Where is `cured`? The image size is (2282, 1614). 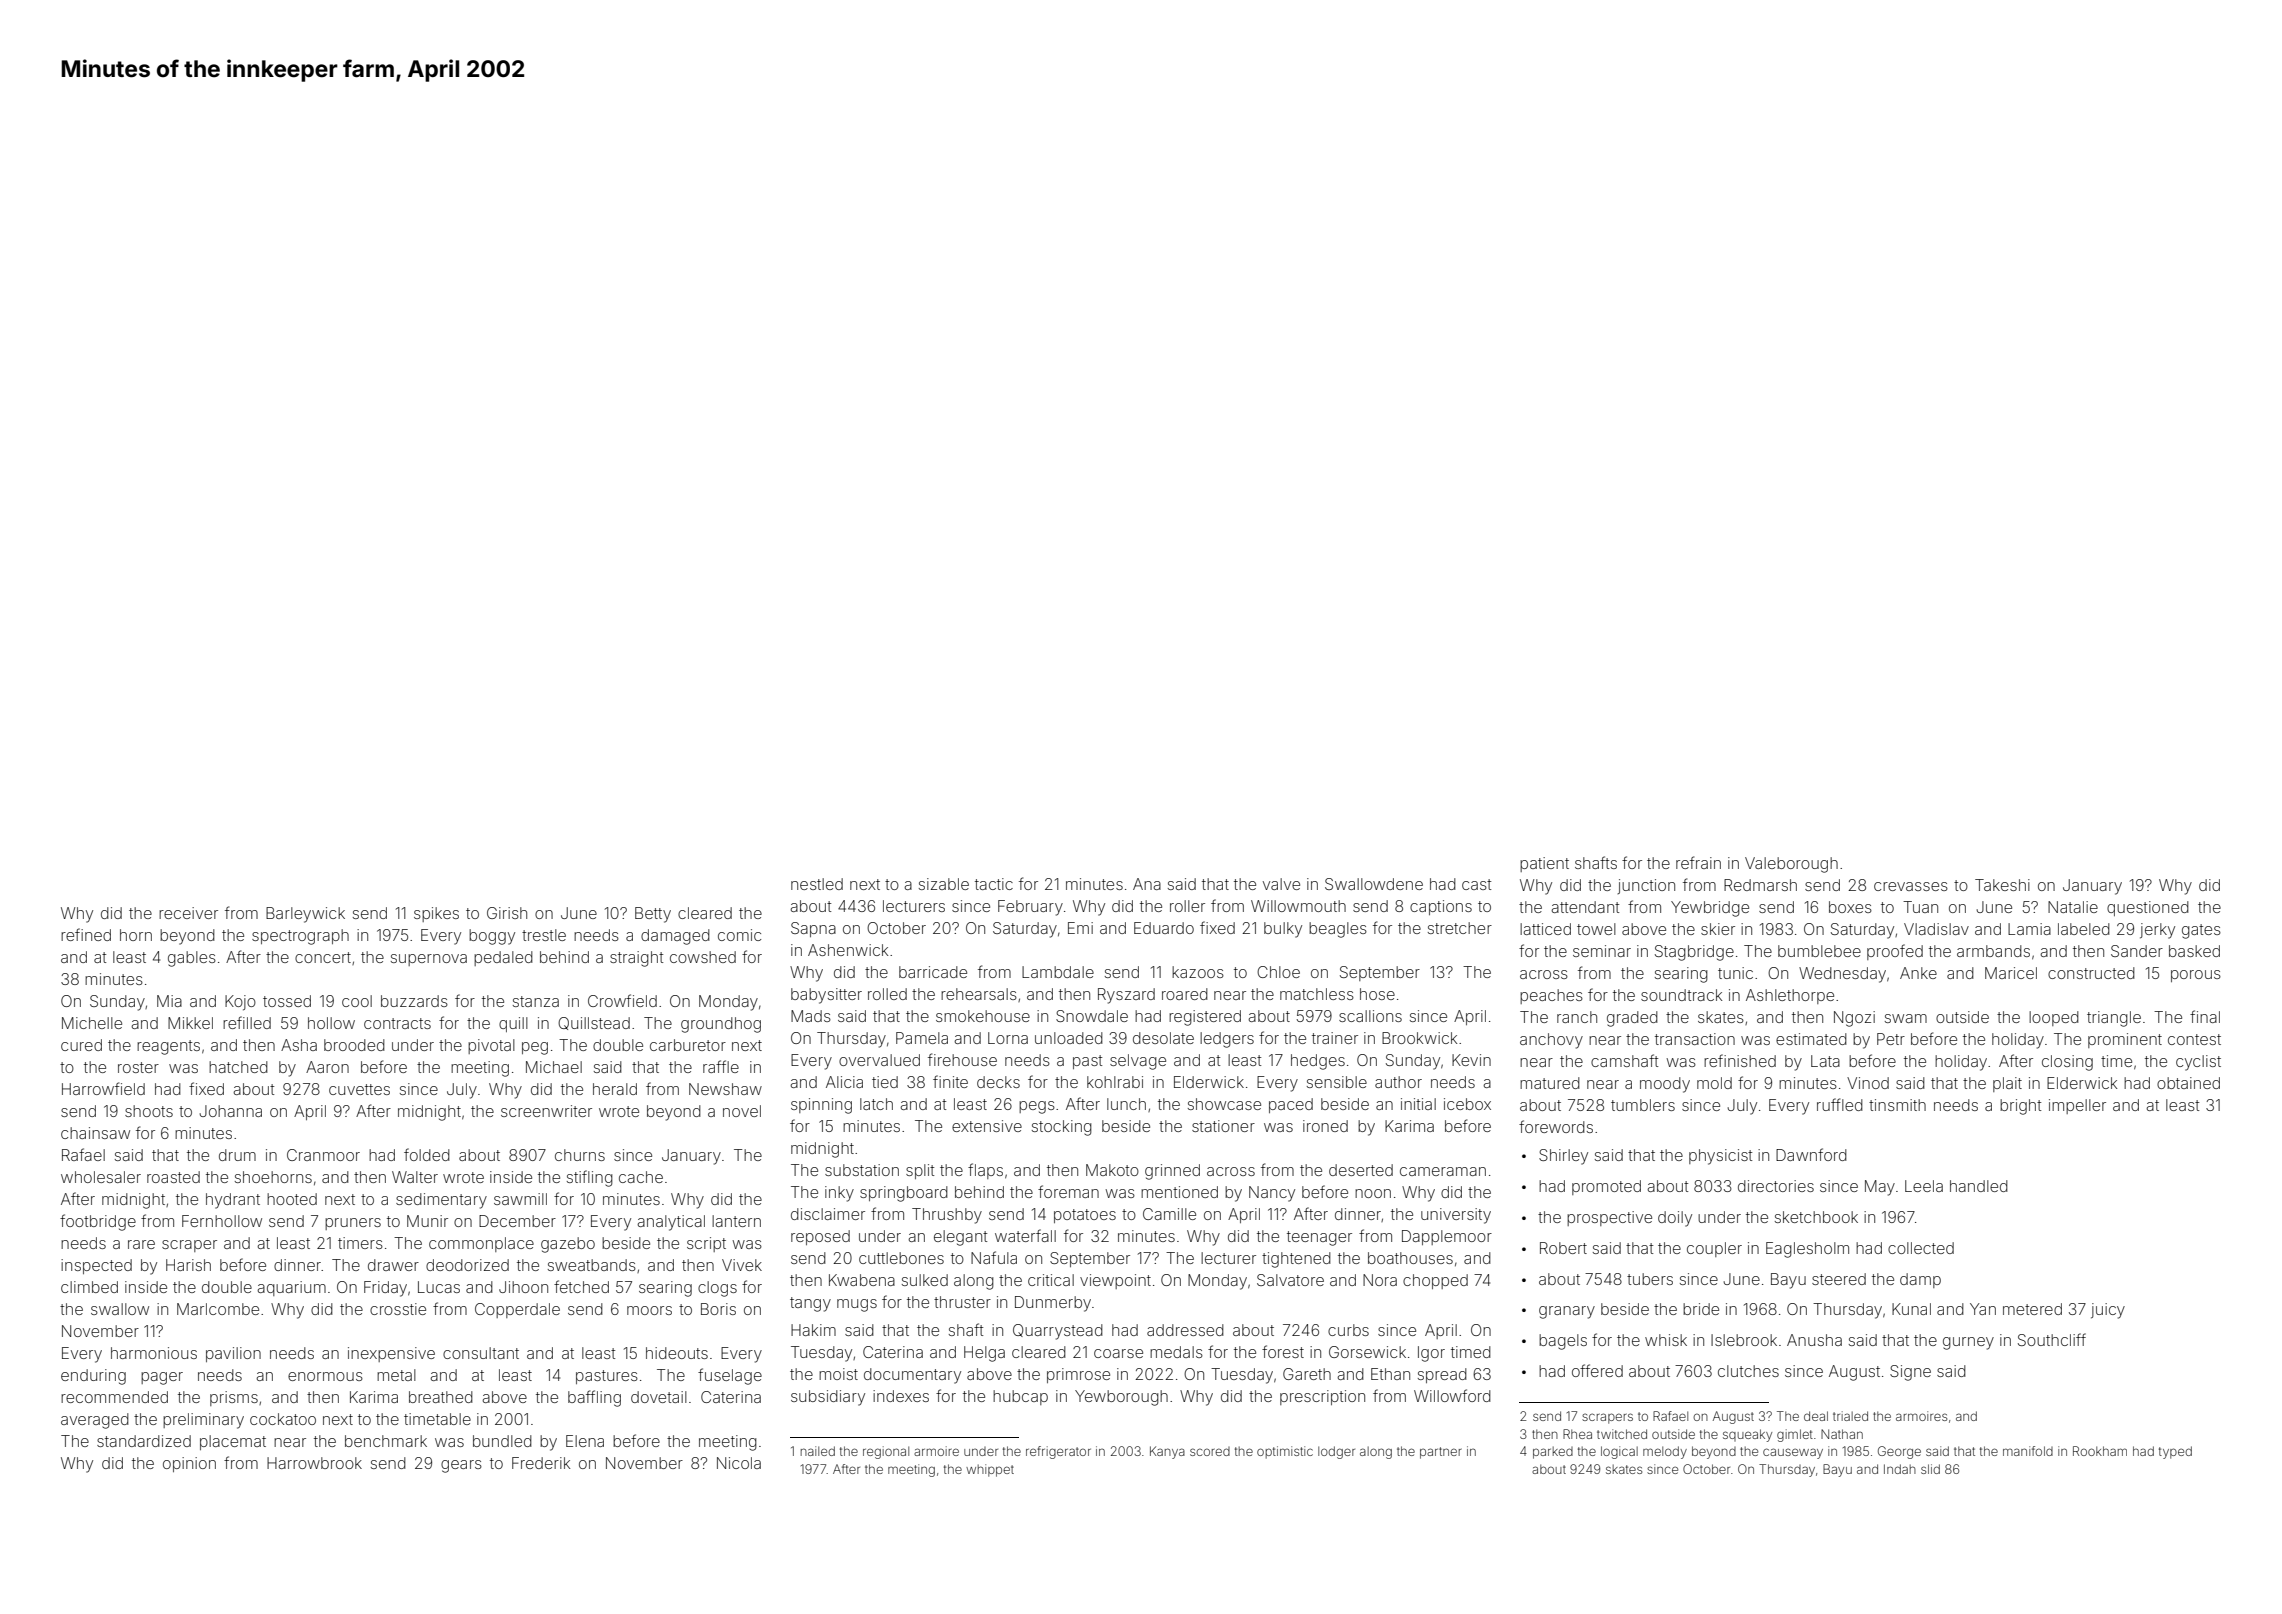
cured is located at coordinates (81, 1045).
